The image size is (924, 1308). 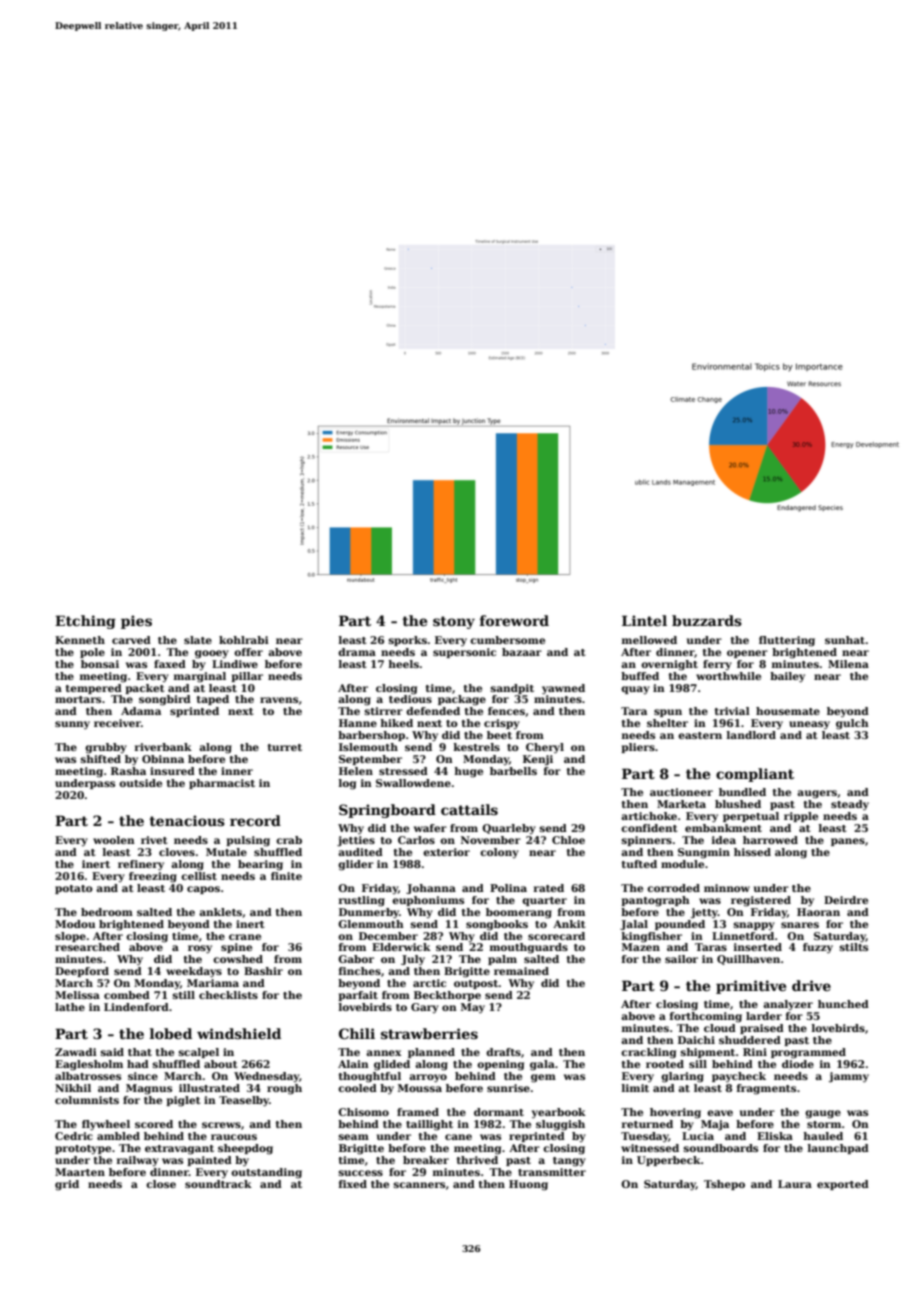 I want to click on grubby, so click(x=106, y=748).
